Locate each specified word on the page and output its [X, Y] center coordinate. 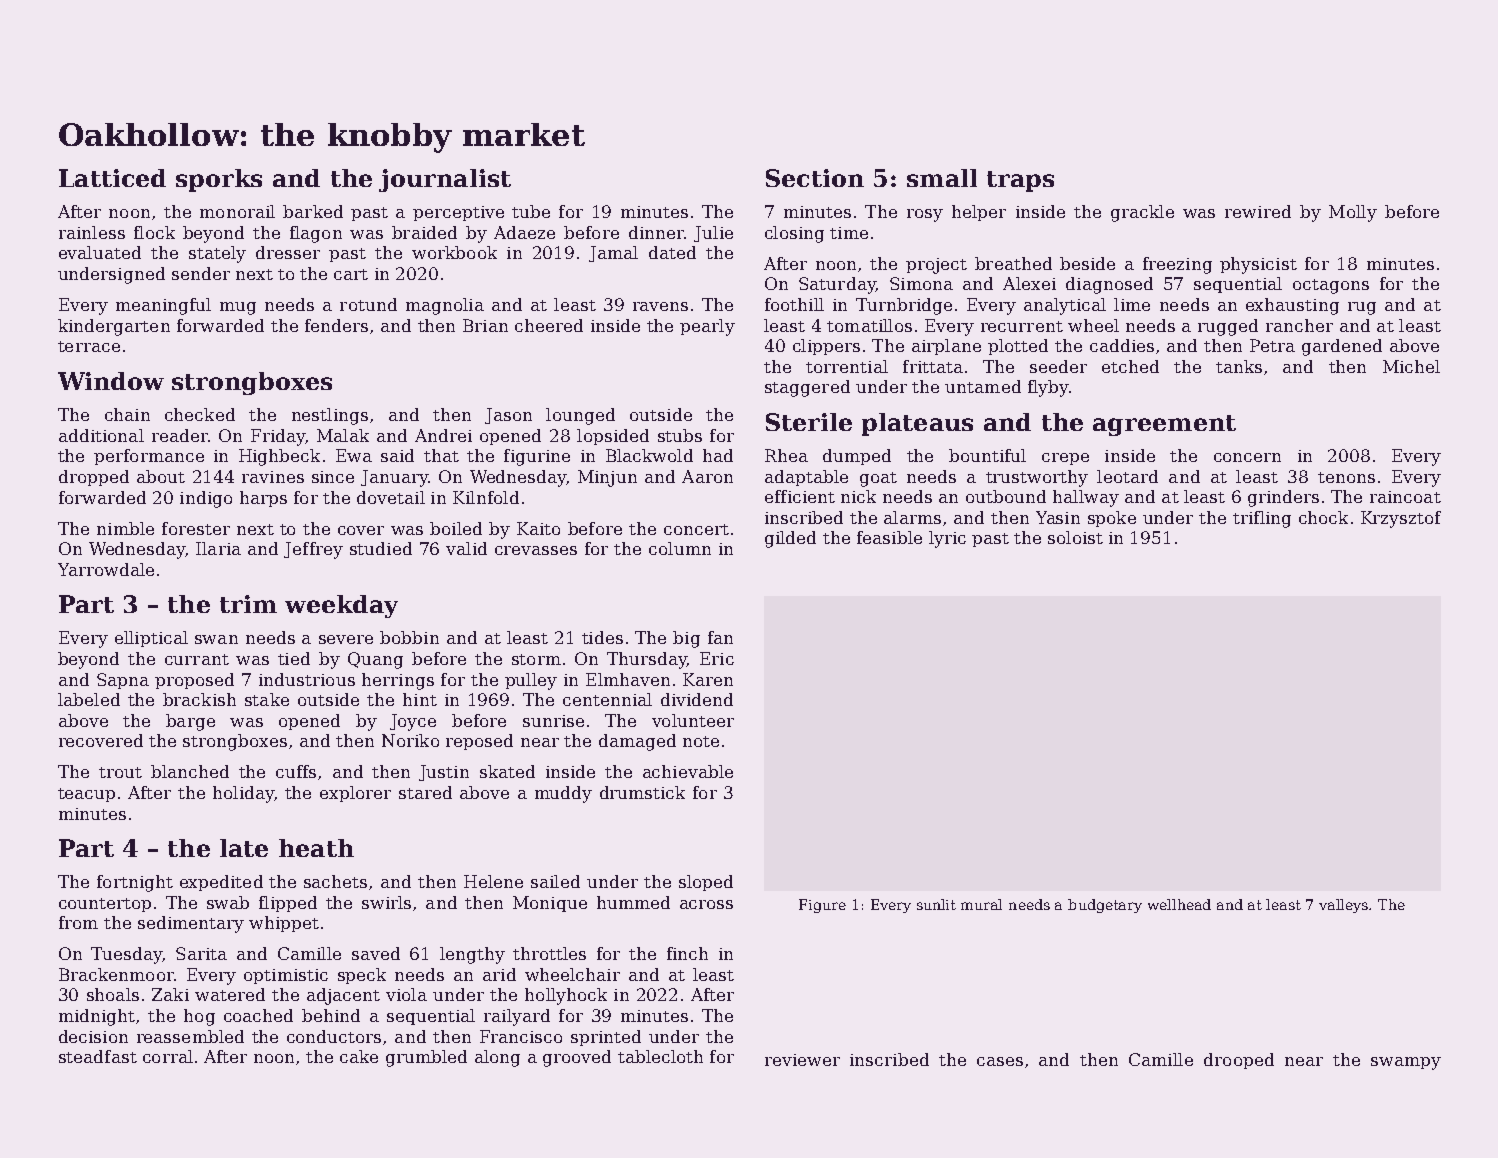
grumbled [426, 1058]
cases [1000, 1061]
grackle [1142, 213]
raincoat [1405, 497]
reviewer [802, 1060]
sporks [219, 180]
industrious [307, 679]
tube [531, 211]
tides [602, 637]
